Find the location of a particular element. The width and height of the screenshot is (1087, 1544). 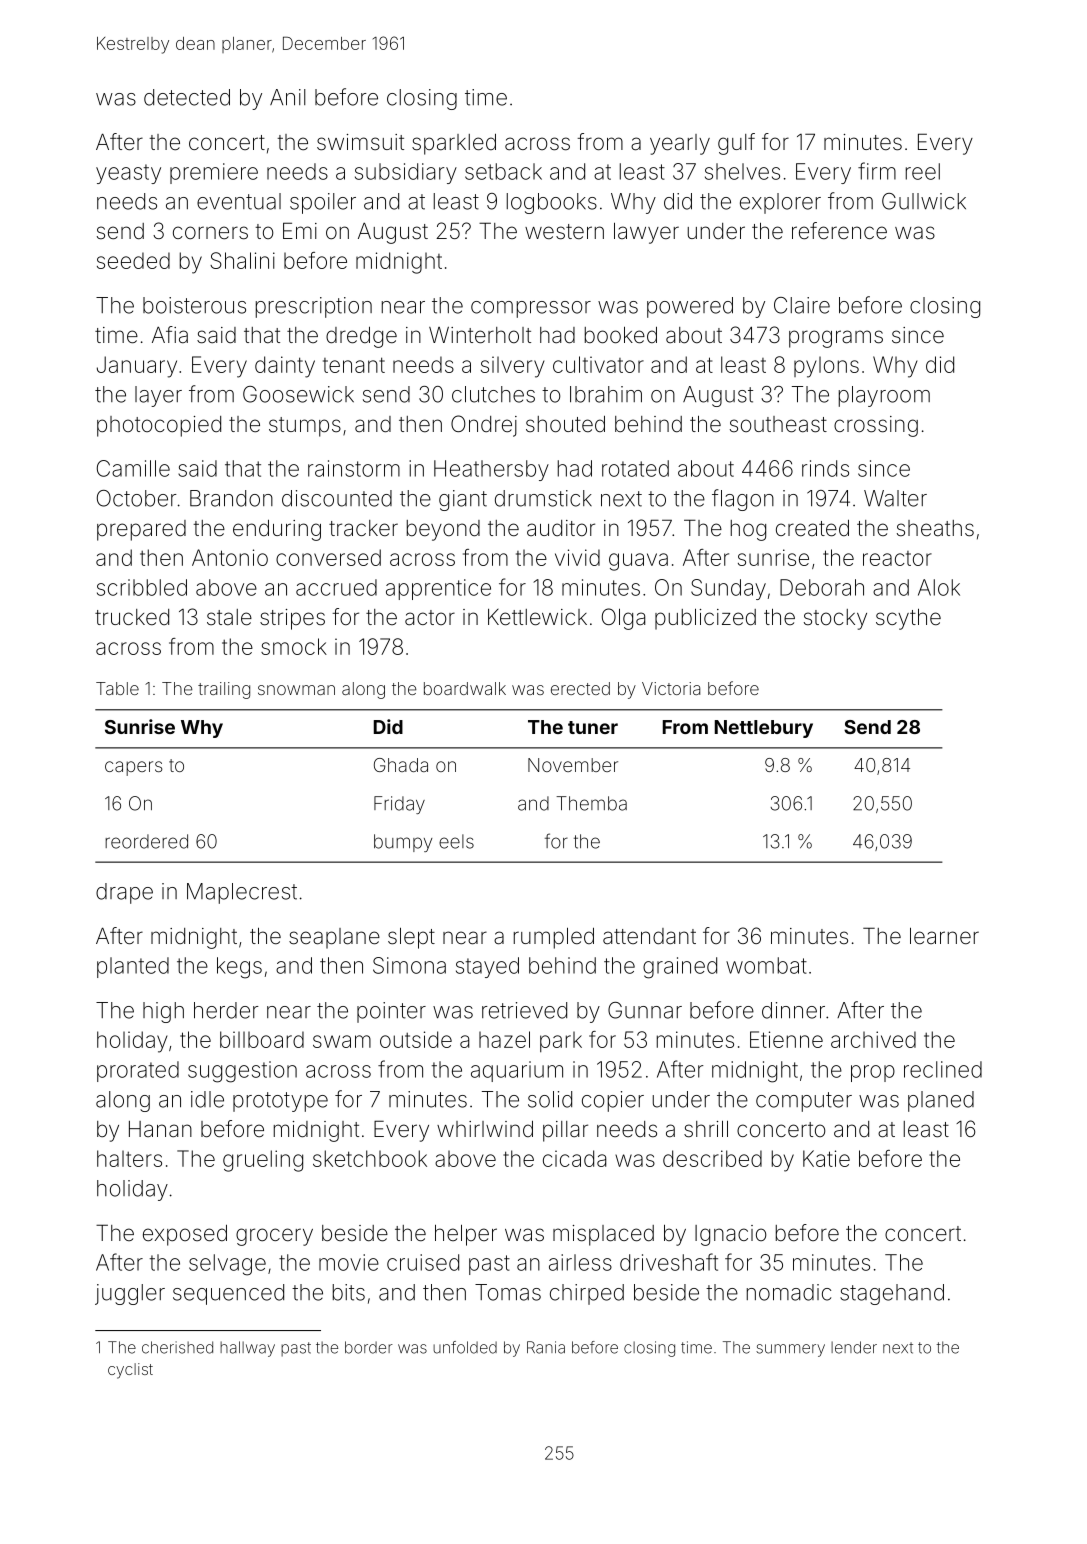

detected is located at coordinates (187, 97).
